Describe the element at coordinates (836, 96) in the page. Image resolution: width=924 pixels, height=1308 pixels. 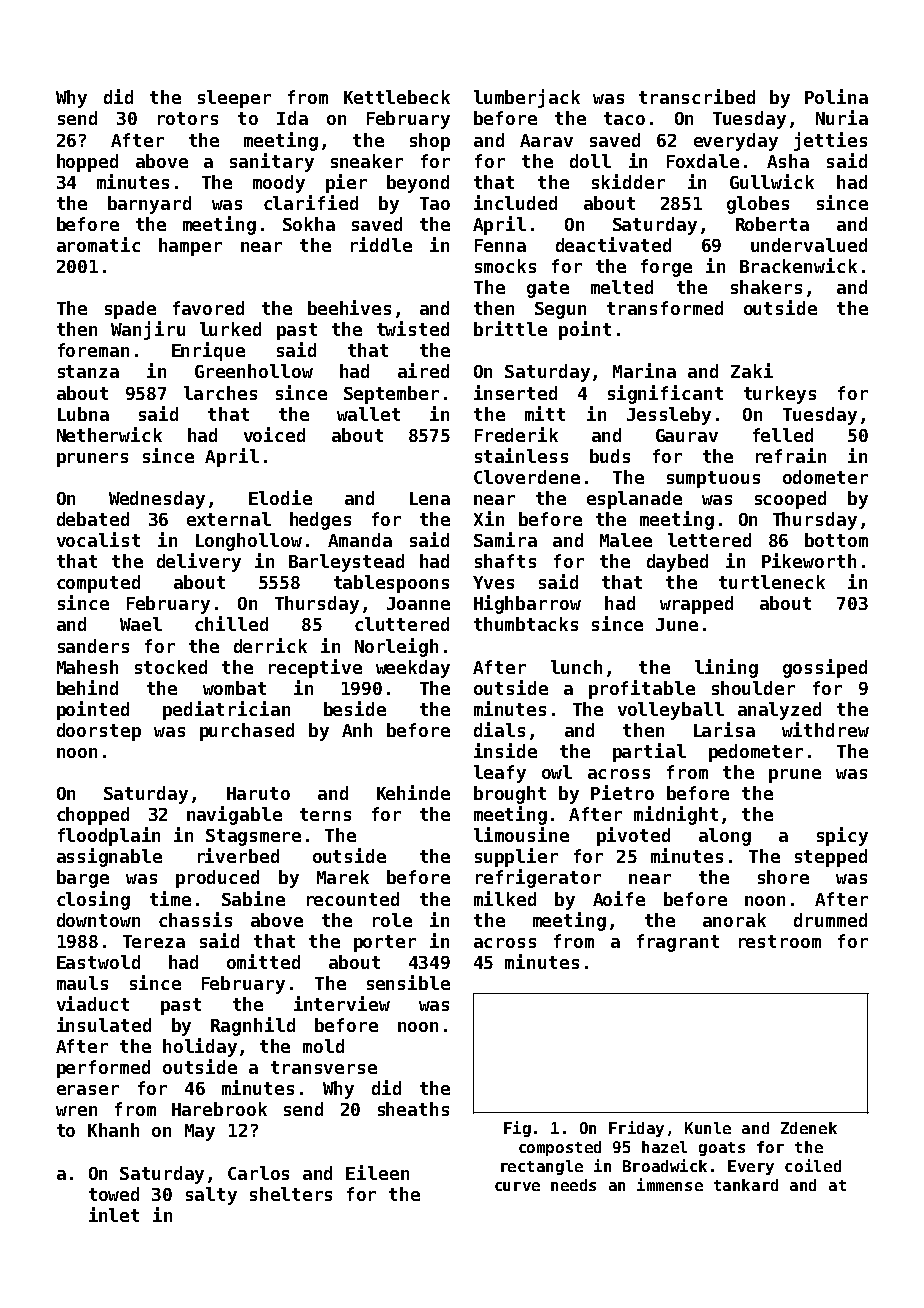
I see `Polina` at that location.
